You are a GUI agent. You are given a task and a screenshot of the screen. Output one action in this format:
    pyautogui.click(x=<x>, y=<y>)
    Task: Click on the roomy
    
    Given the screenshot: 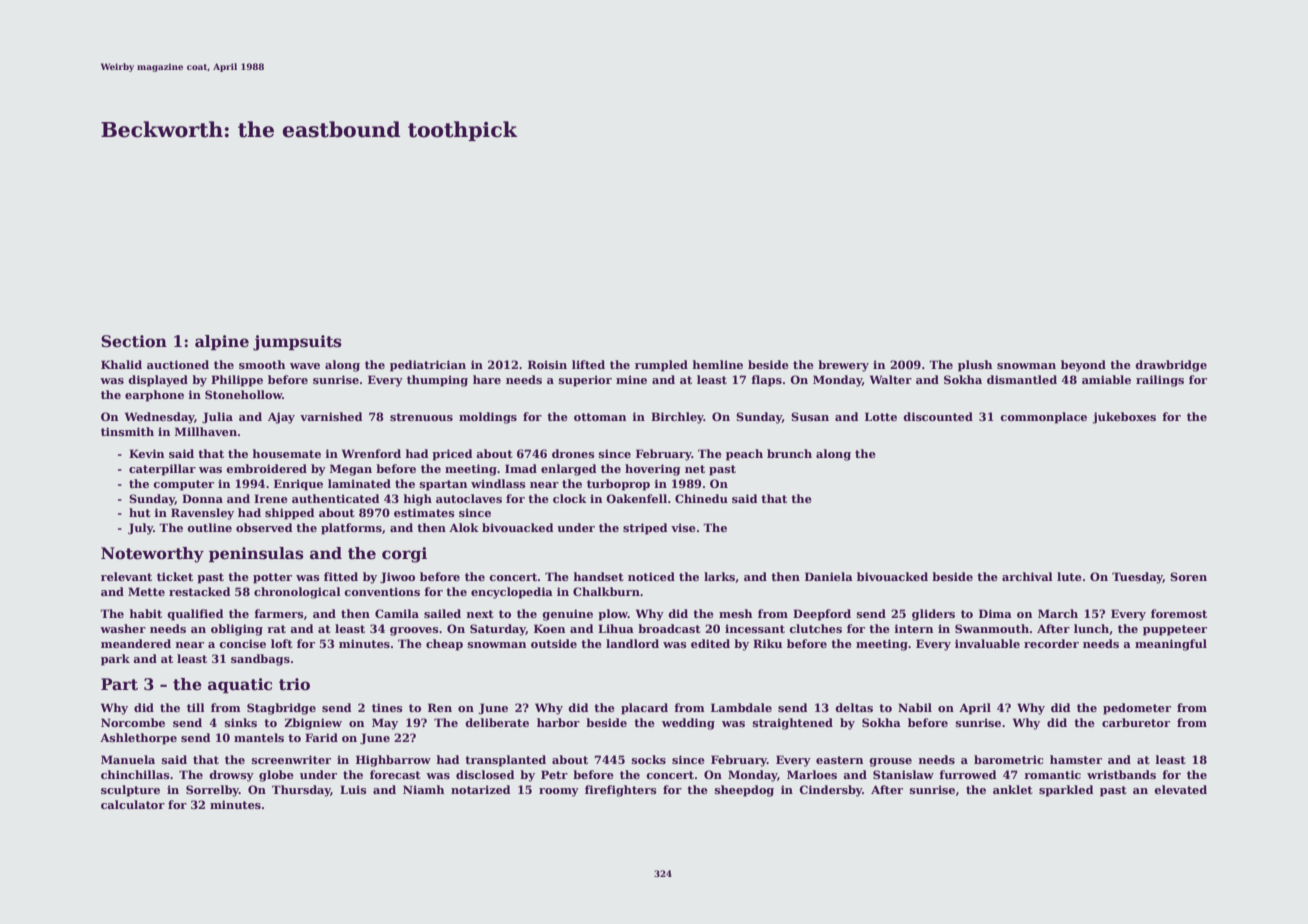 What is the action you would take?
    pyautogui.click(x=559, y=792)
